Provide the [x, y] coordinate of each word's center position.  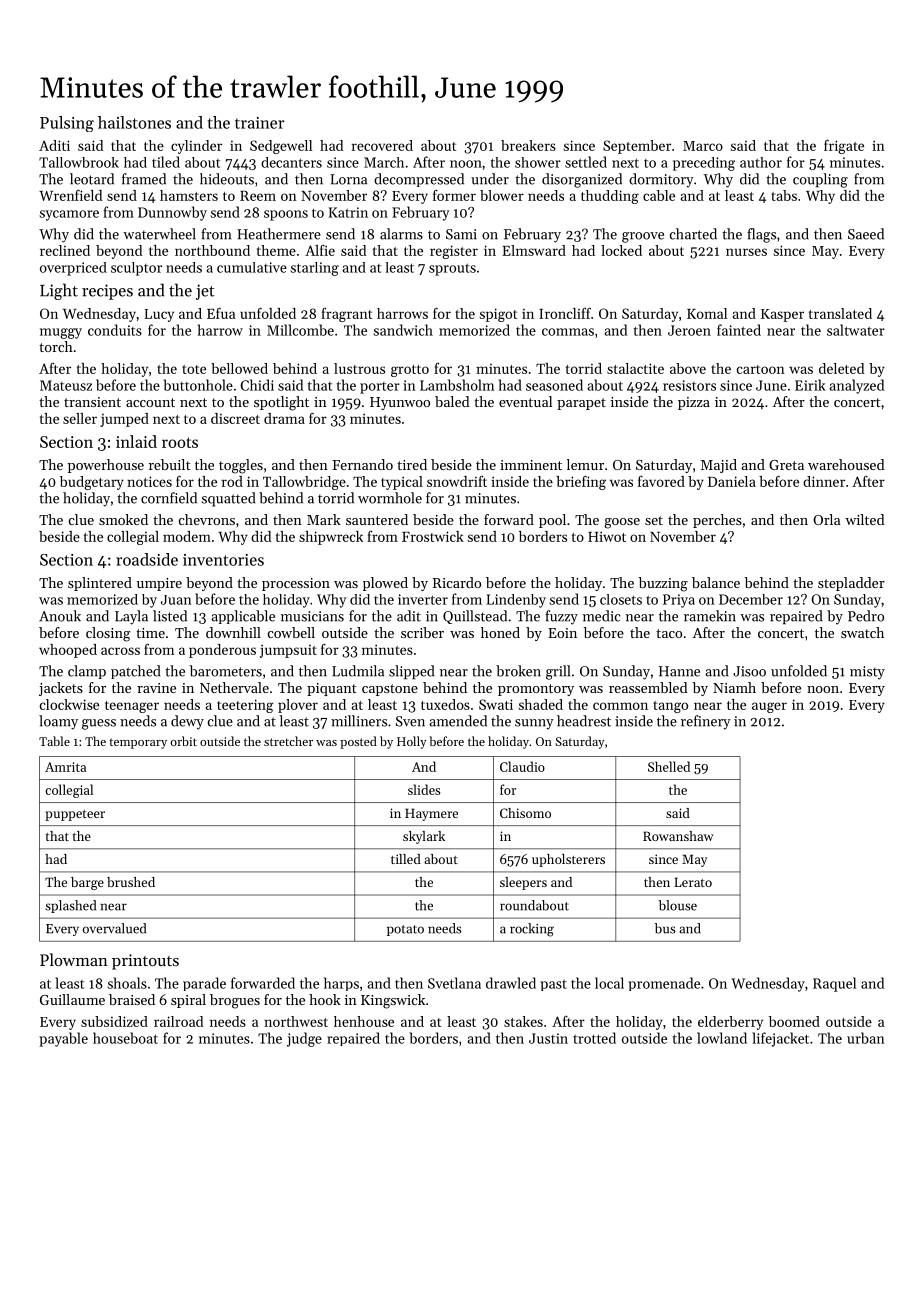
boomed [794, 1021]
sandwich [403, 330]
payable [63, 1039]
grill [558, 672]
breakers [528, 145]
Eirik [810, 385]
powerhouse [106, 466]
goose [622, 523]
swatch [862, 632]
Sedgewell [281, 147]
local [609, 983]
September [637, 147]
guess [99, 724]
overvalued [114, 928]
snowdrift [457, 481]
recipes [107, 292]
